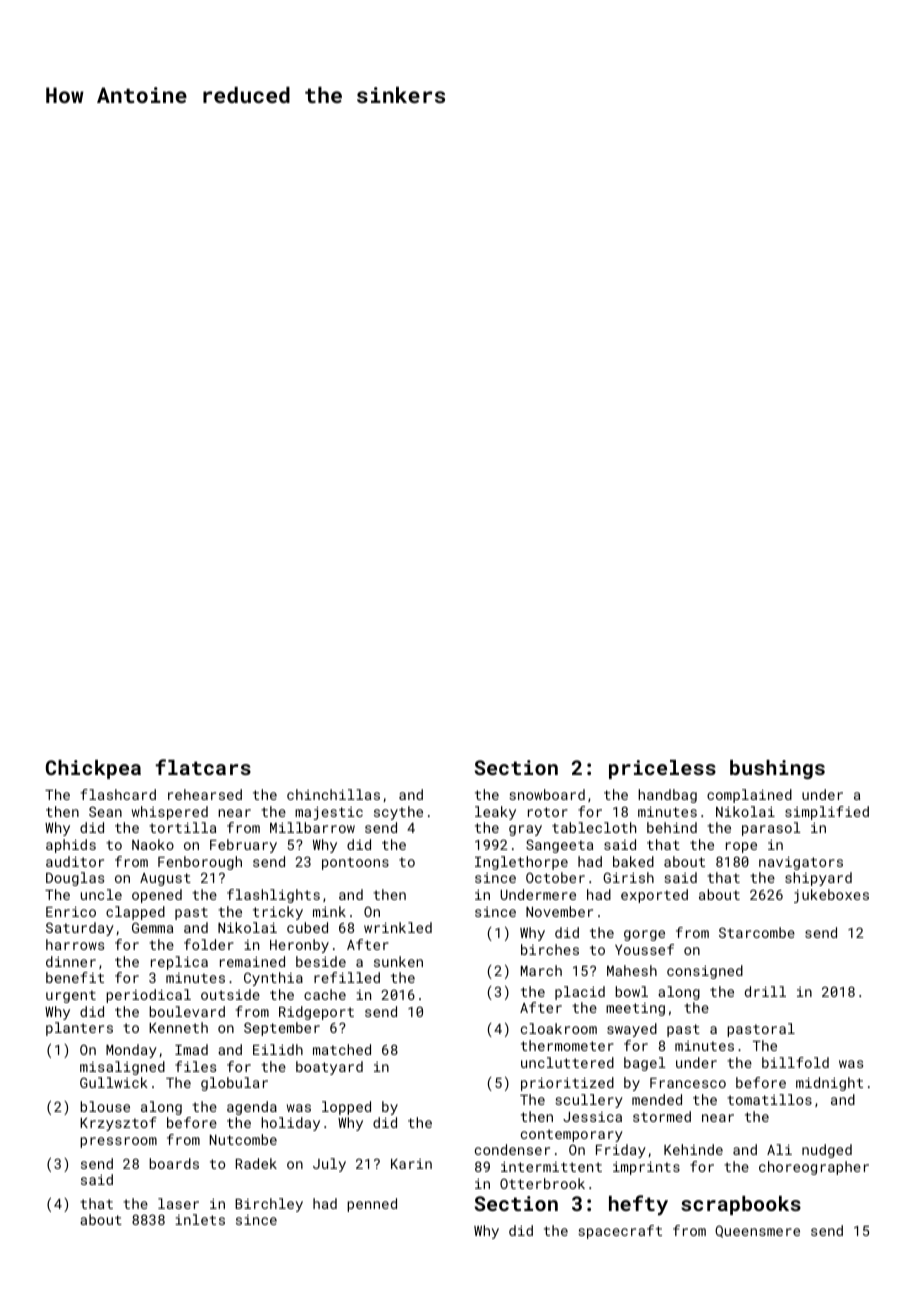 This document has height=1308, width=924. I want to click on Starcombe, so click(757, 932).
